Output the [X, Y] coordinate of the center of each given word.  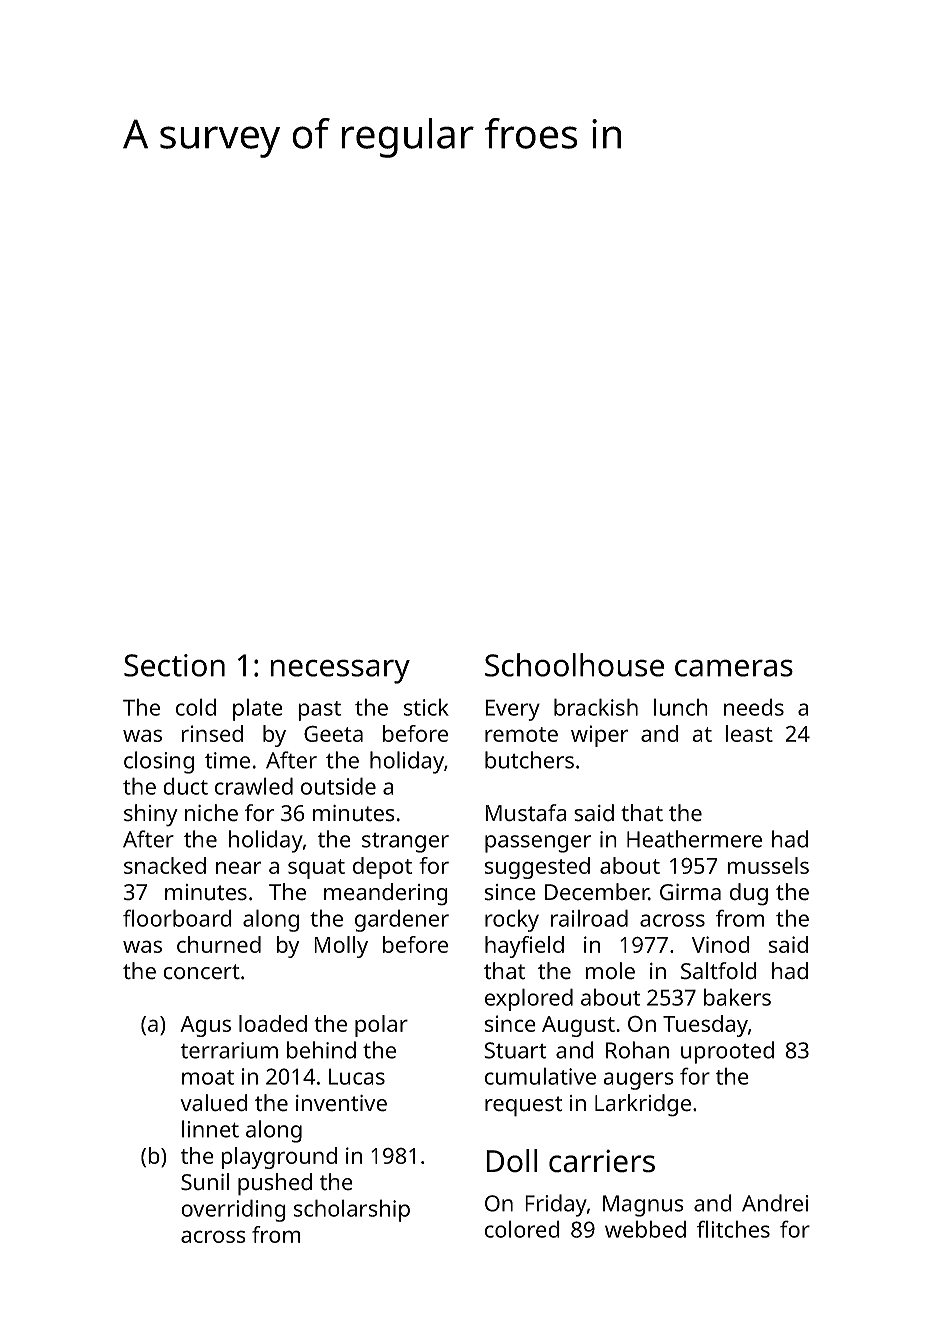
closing [159, 762]
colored [522, 1229]
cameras [734, 668]
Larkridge [643, 1105]
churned [219, 944]
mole [610, 971]
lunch [681, 707]
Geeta [333, 733]
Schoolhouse [574, 665]
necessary [340, 671]
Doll [512, 1161]
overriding [233, 1210]
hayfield [524, 947]
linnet [210, 1129]
